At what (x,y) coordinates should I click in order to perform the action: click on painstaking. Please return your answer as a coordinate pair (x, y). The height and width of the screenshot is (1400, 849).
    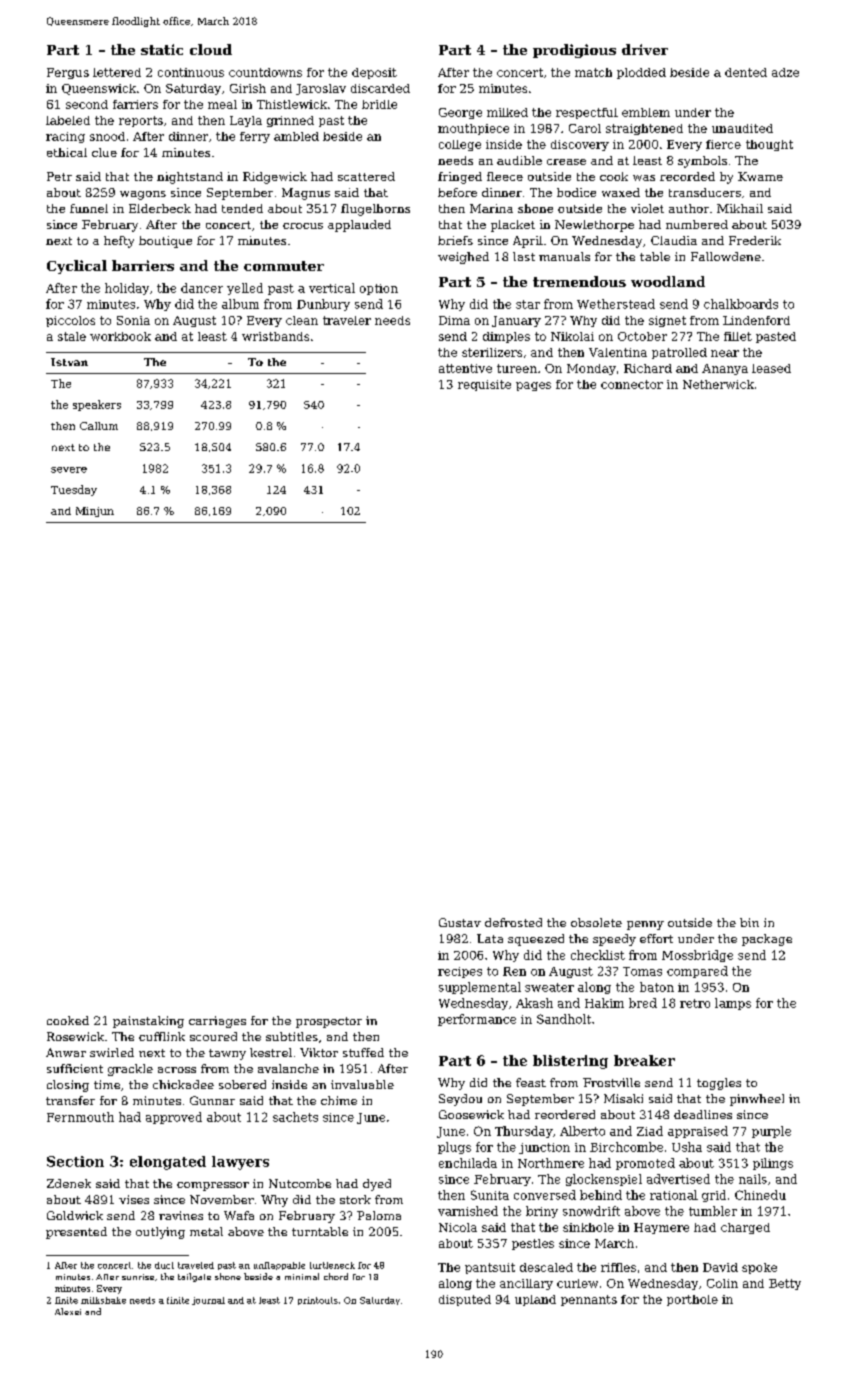
    Looking at the image, I should click on (148, 1022).
